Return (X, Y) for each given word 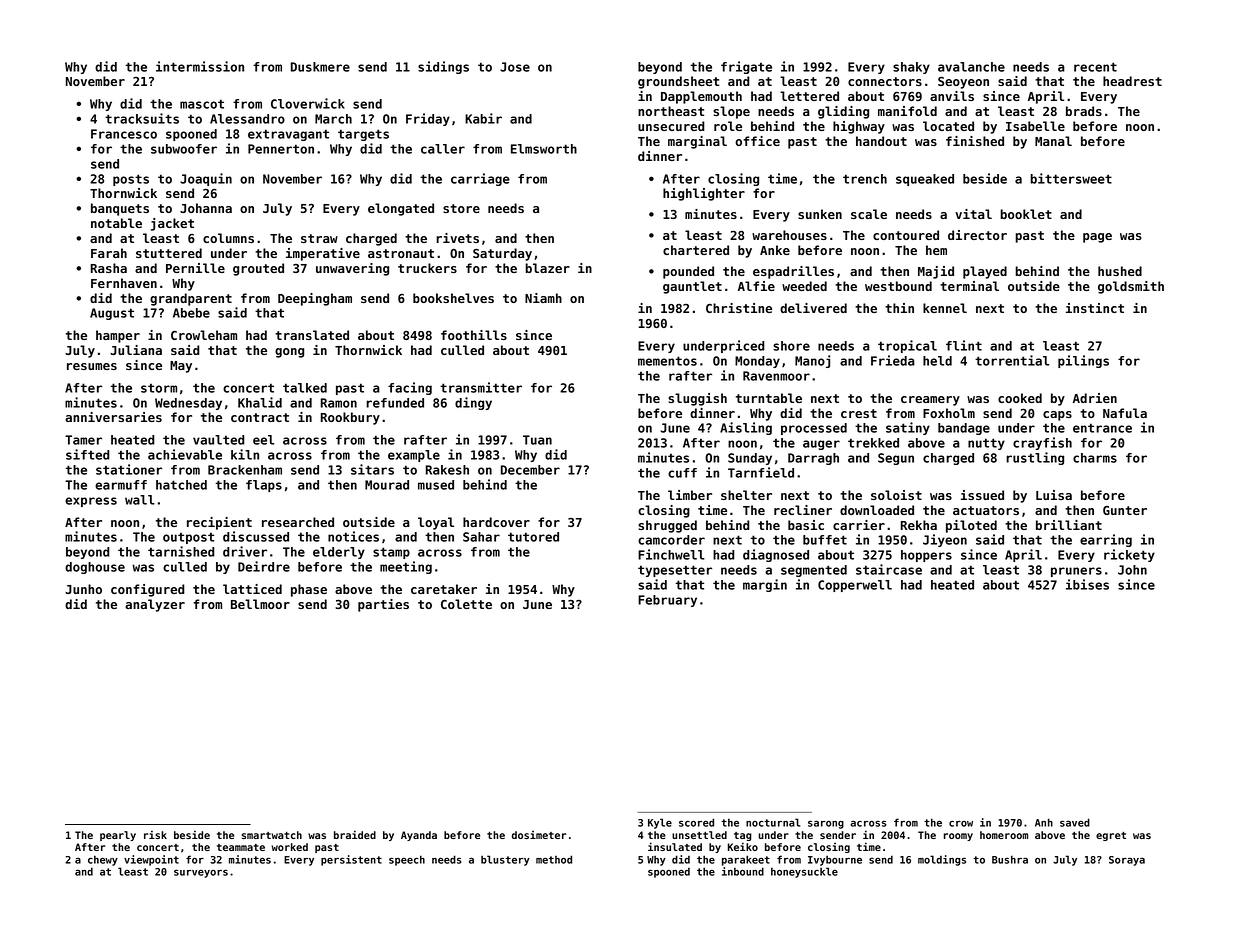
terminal (969, 286)
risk (155, 834)
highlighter (704, 194)
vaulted (219, 440)
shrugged (667, 526)
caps (1057, 416)
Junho (83, 589)
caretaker (444, 589)
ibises (1087, 584)
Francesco (124, 134)
